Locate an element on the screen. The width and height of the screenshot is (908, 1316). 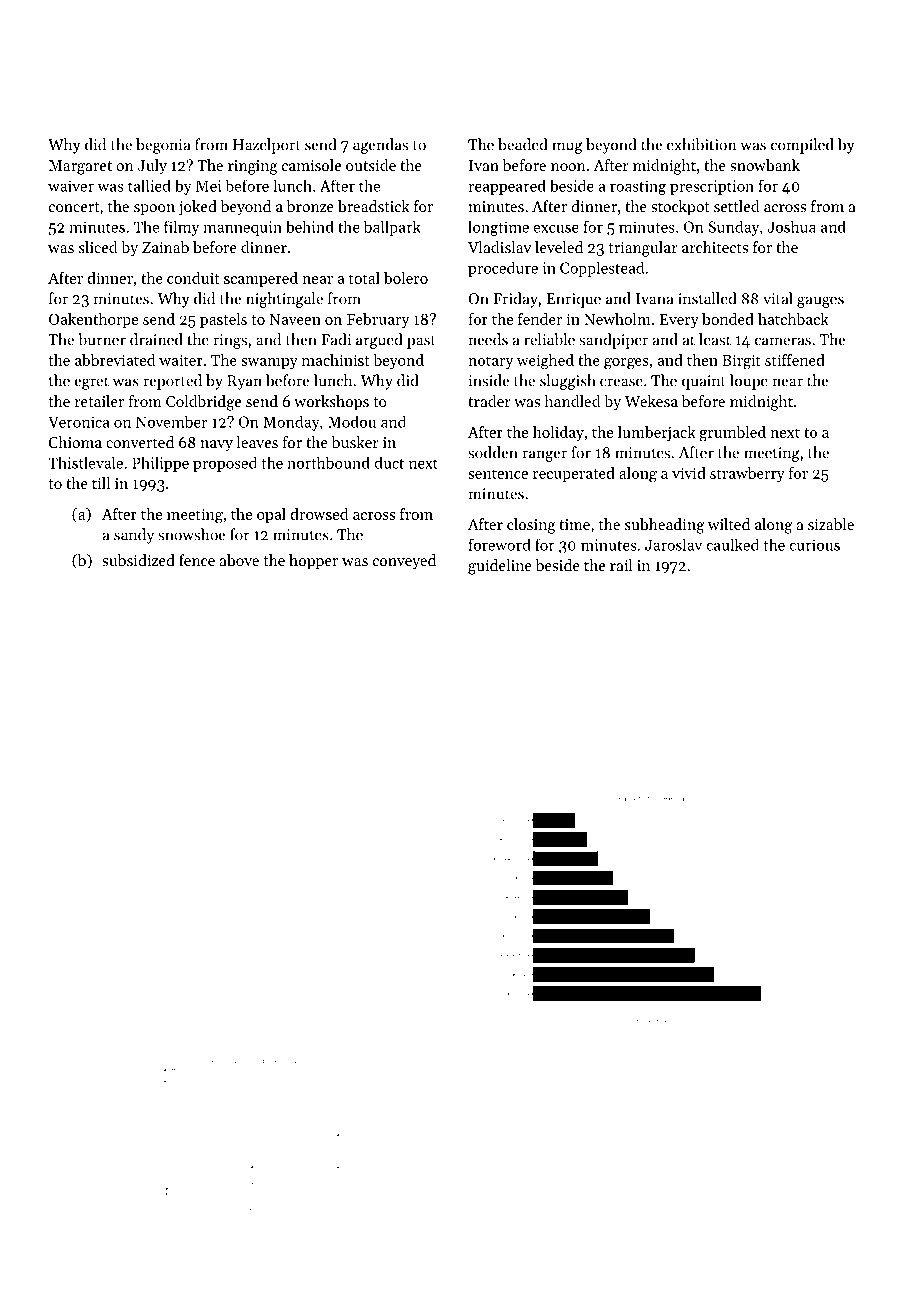
filmy is located at coordinates (181, 228).
